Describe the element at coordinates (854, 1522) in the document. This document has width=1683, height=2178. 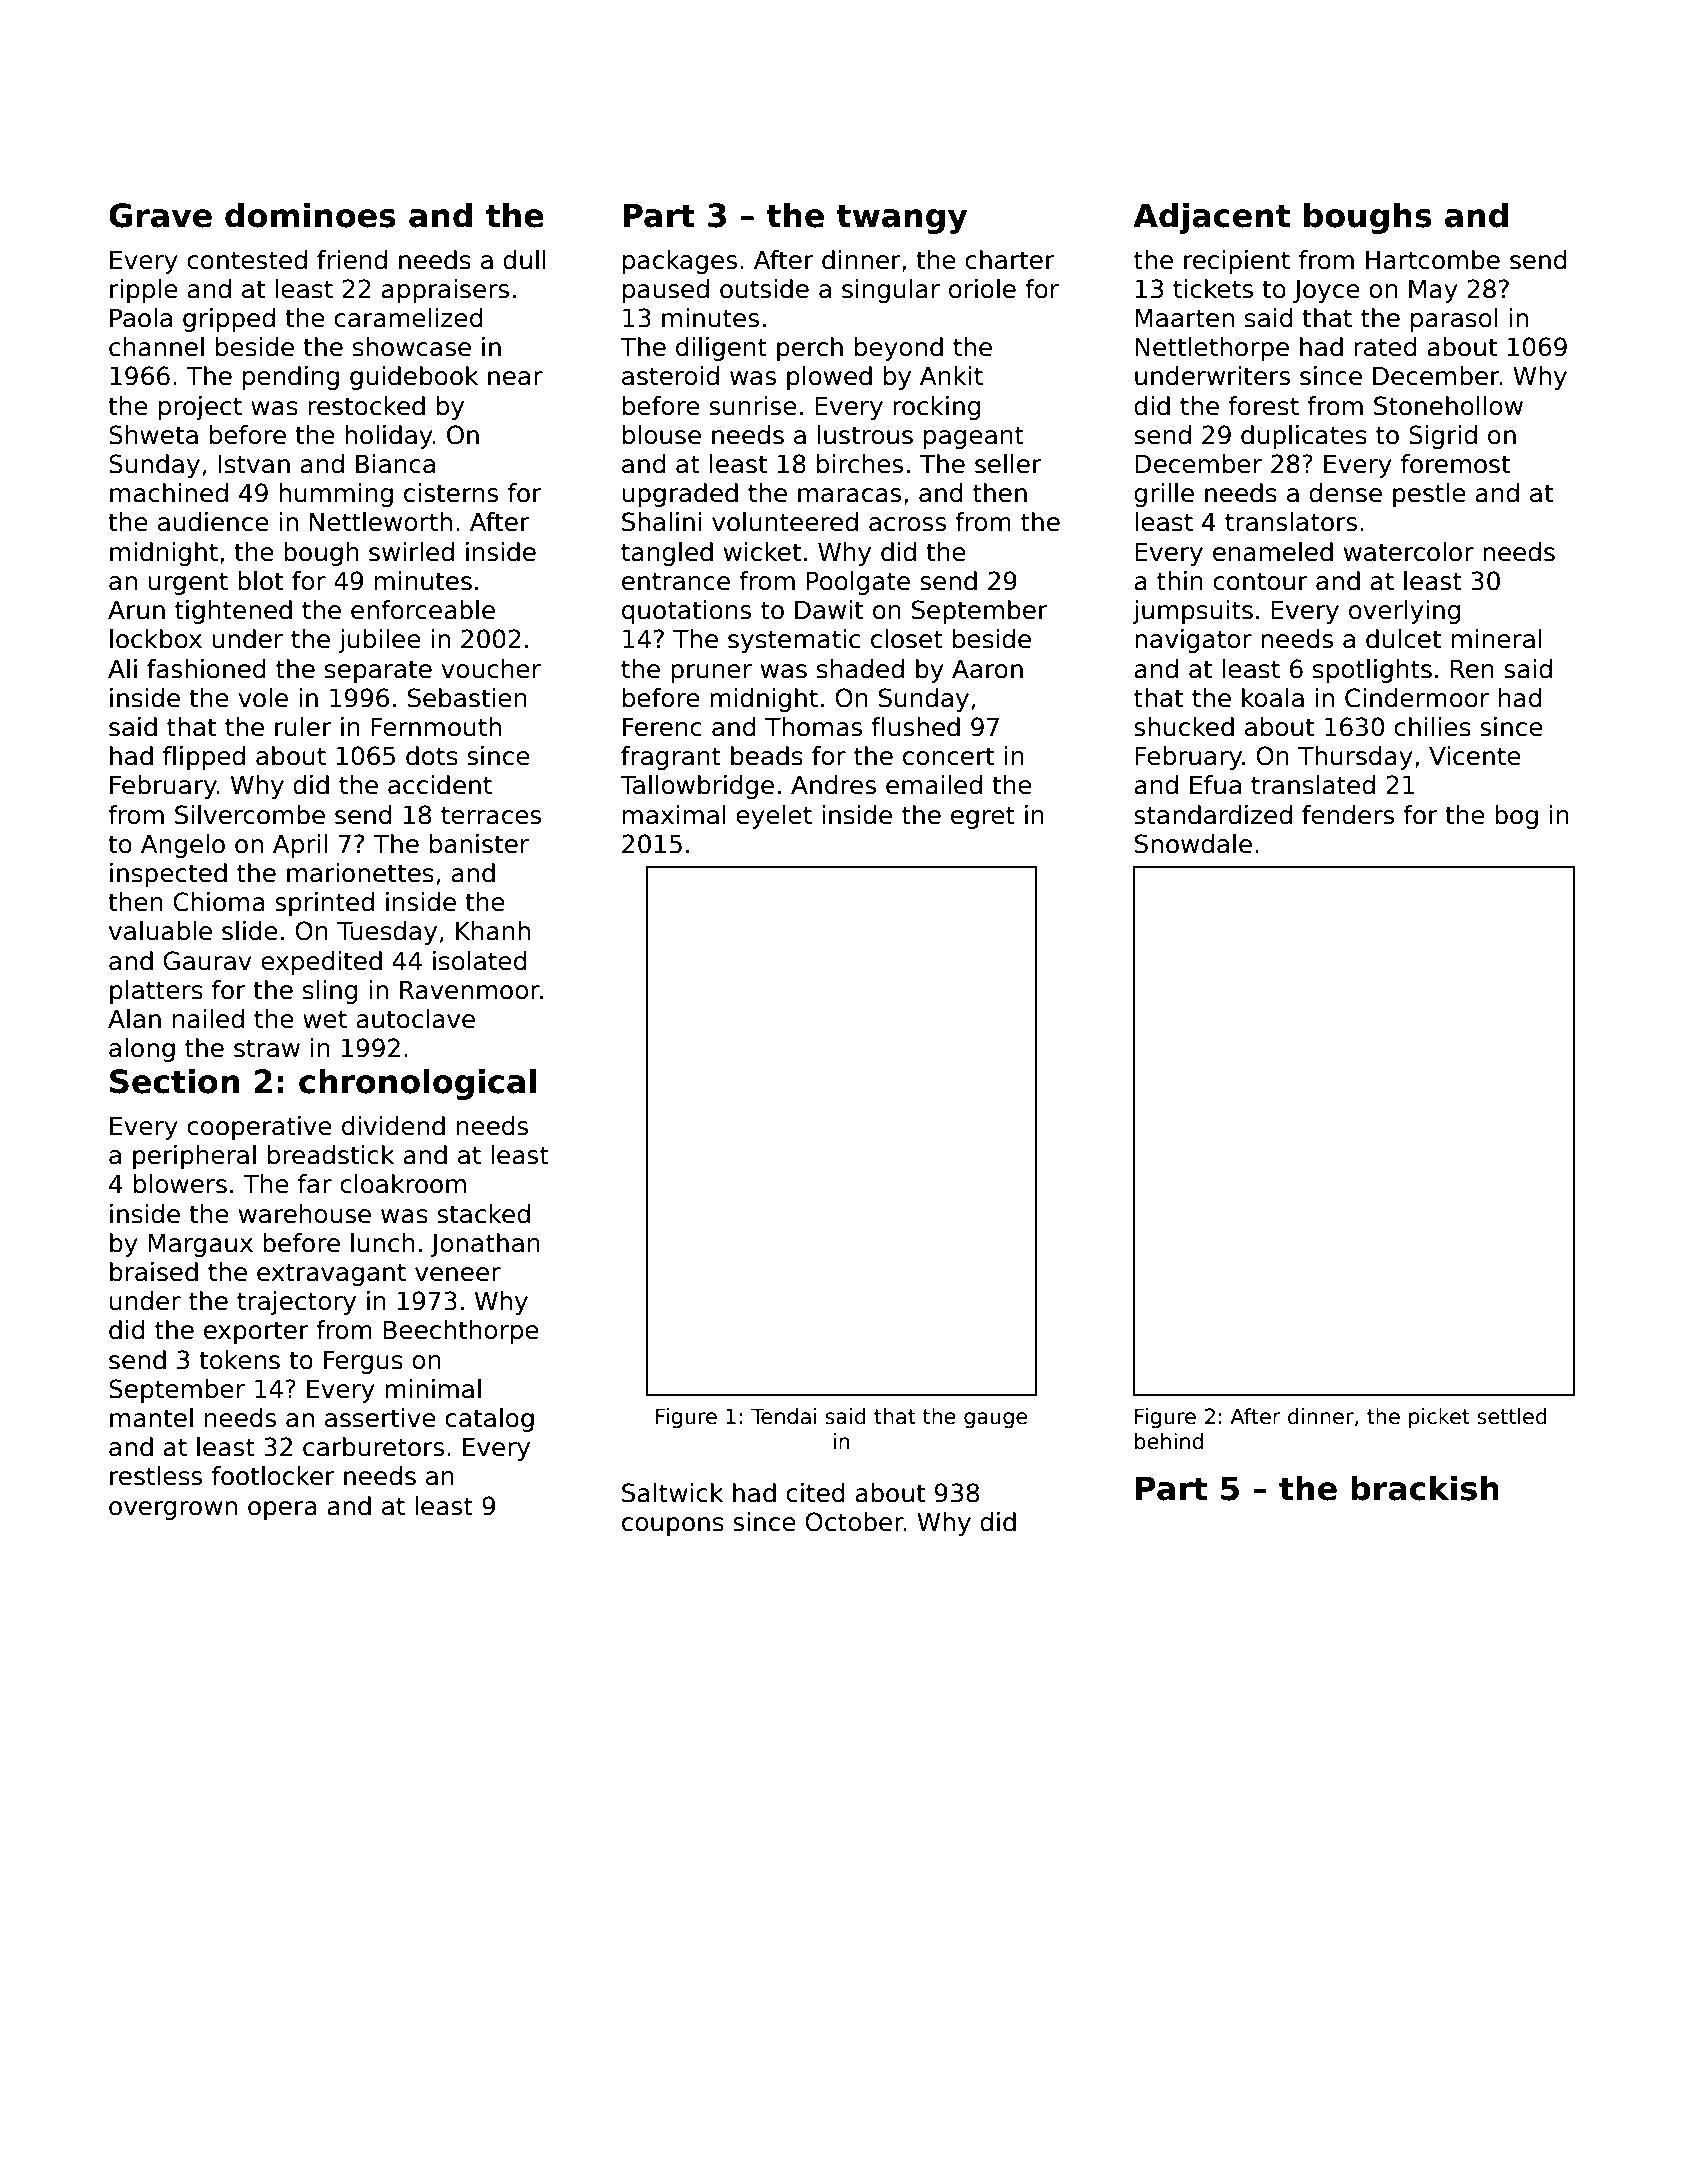
I see `October` at that location.
